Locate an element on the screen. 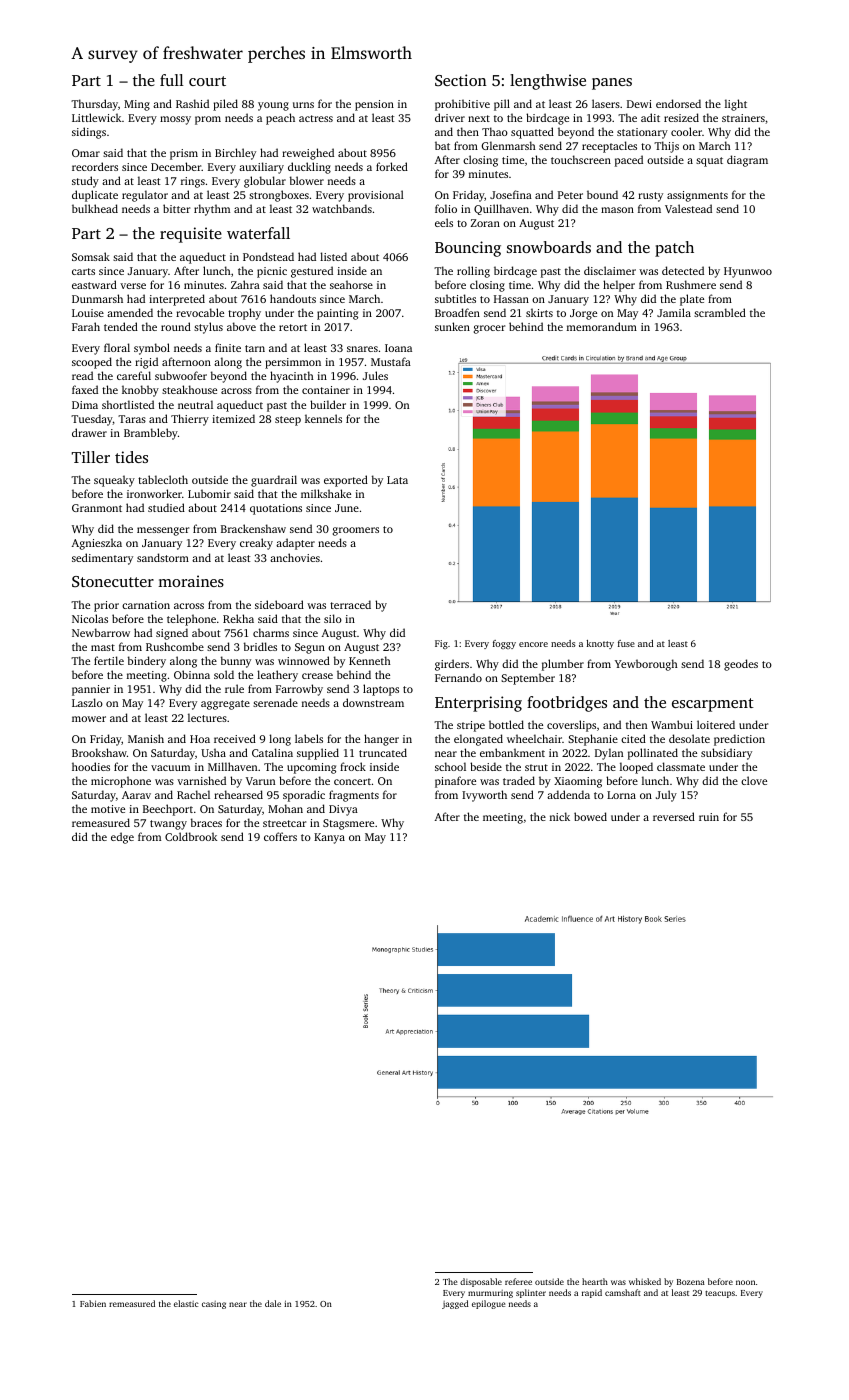  full is located at coordinates (172, 80).
